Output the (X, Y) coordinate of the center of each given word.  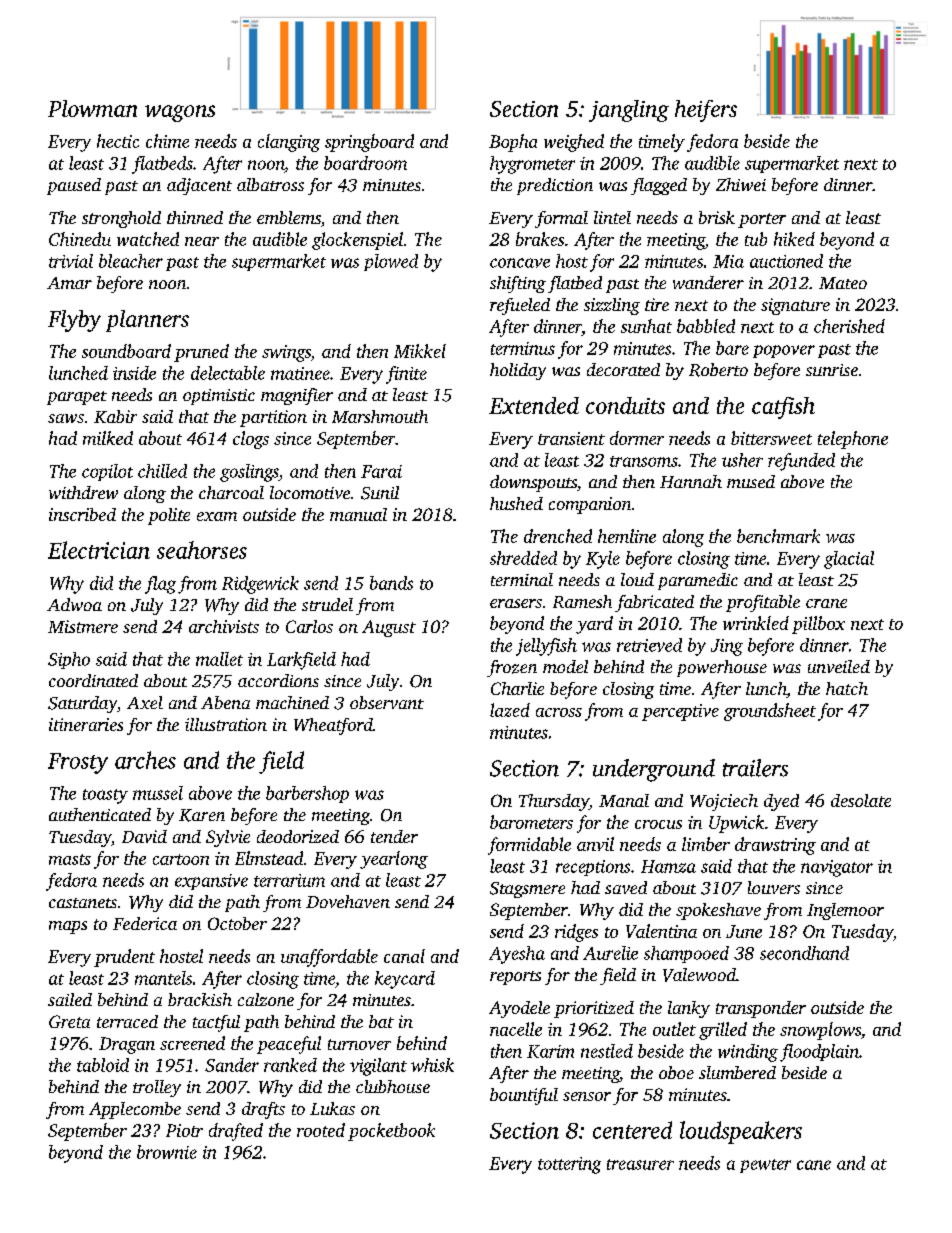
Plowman (92, 108)
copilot (107, 472)
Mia (728, 261)
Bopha (513, 143)
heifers (706, 111)
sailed (70, 999)
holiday (518, 371)
